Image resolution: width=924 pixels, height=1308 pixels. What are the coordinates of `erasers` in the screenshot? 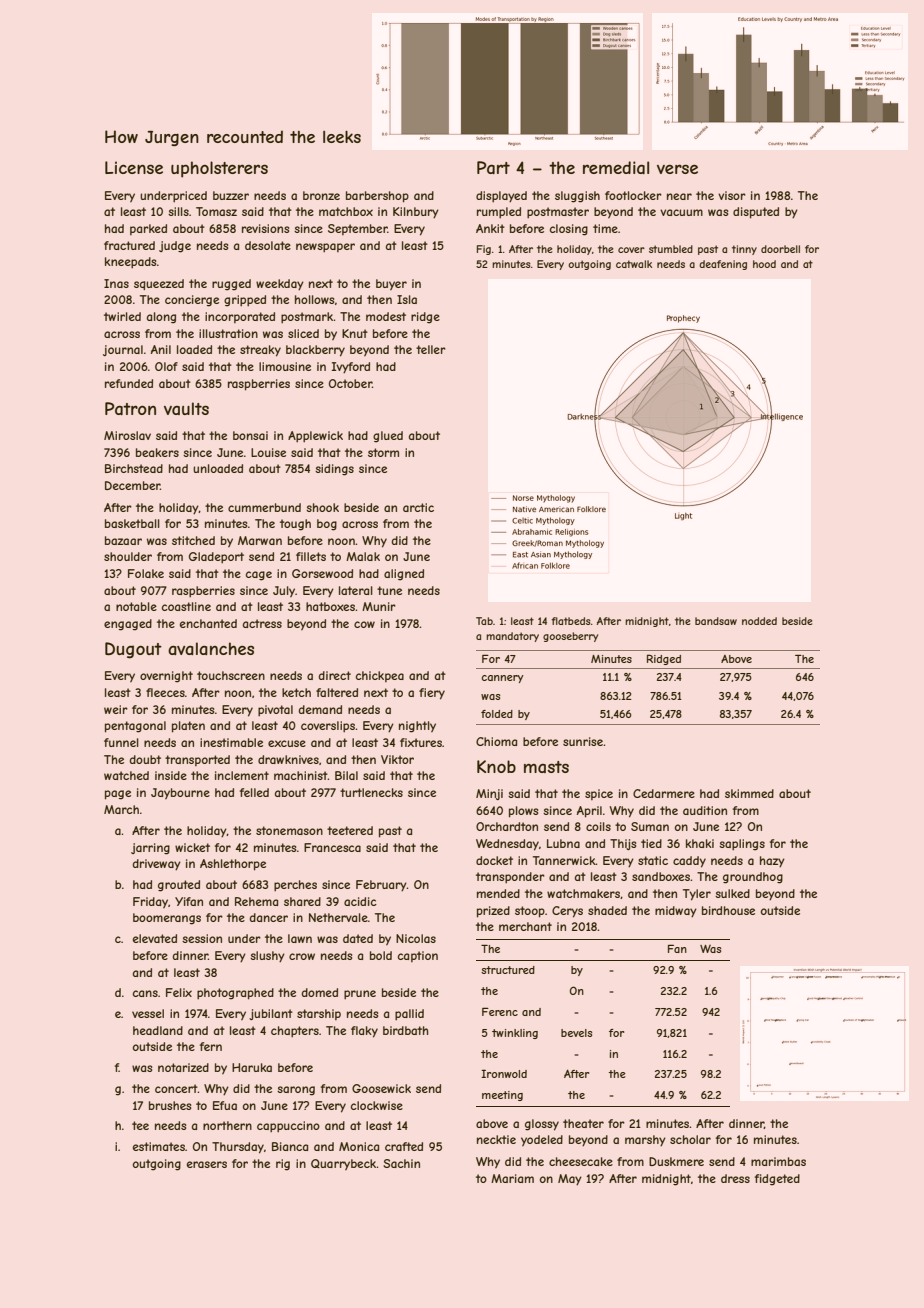 It's located at (207, 1164).
